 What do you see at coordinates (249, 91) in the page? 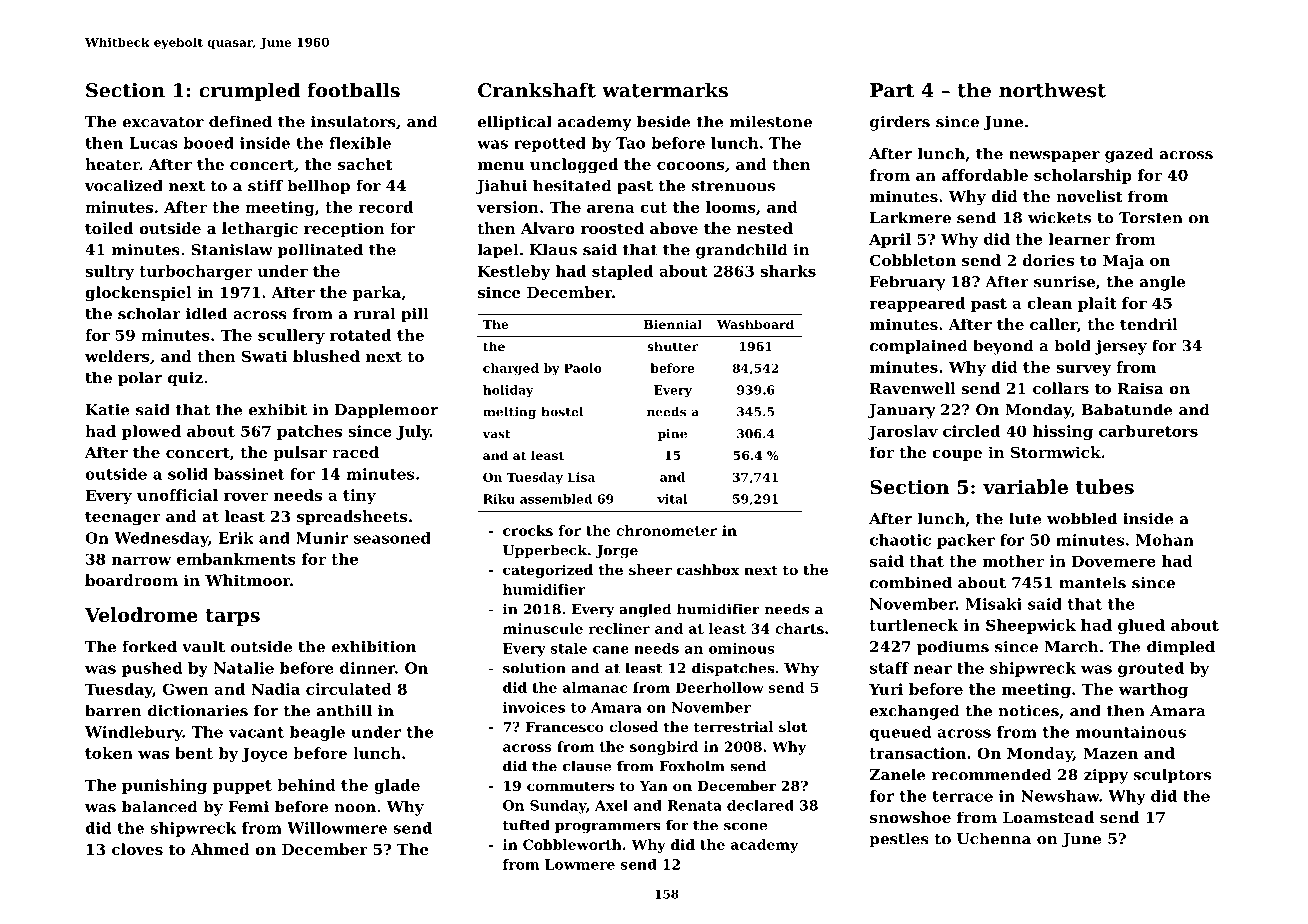
I see `crumpled` at bounding box center [249, 91].
